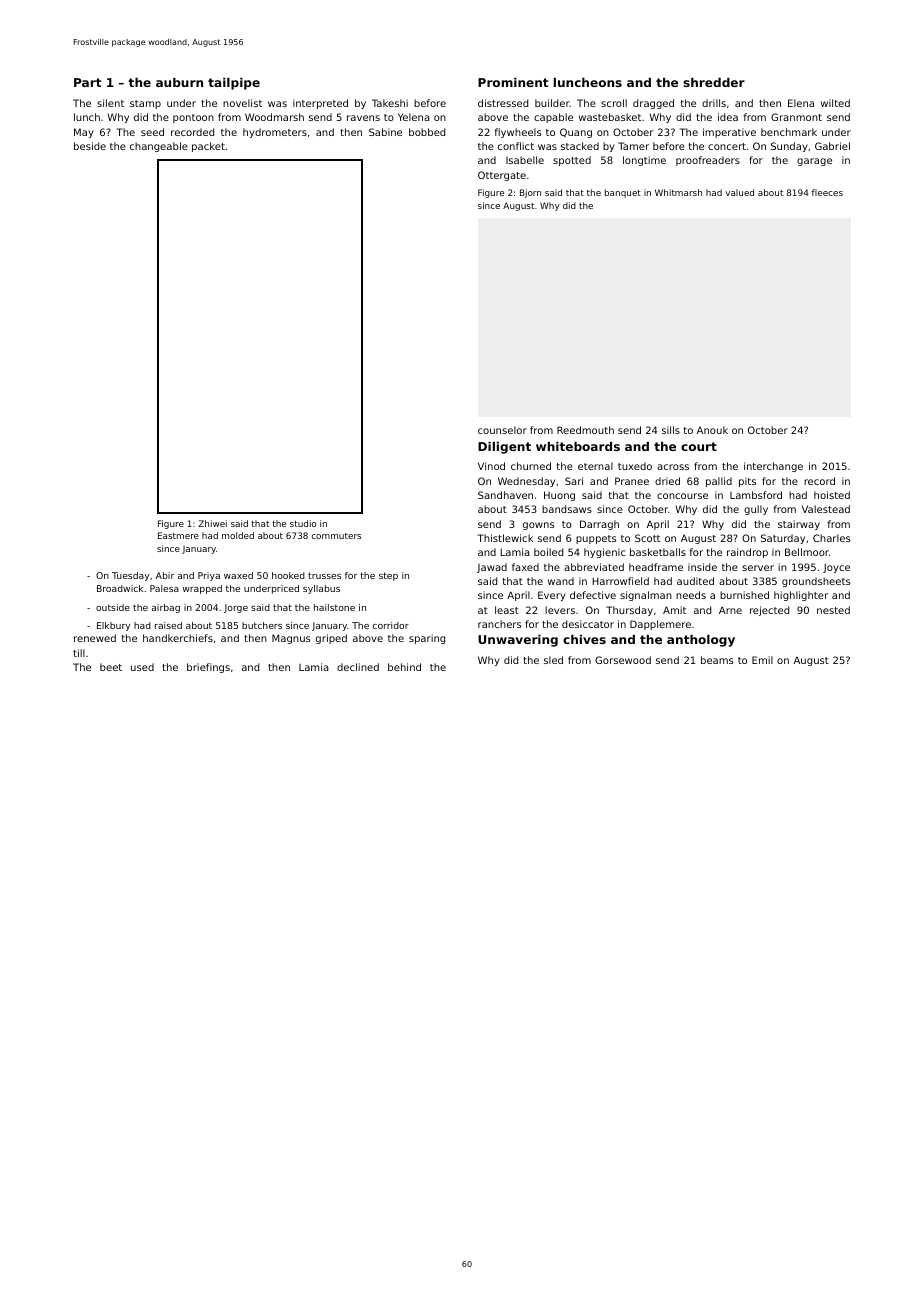  I want to click on tailpipe, so click(234, 84).
